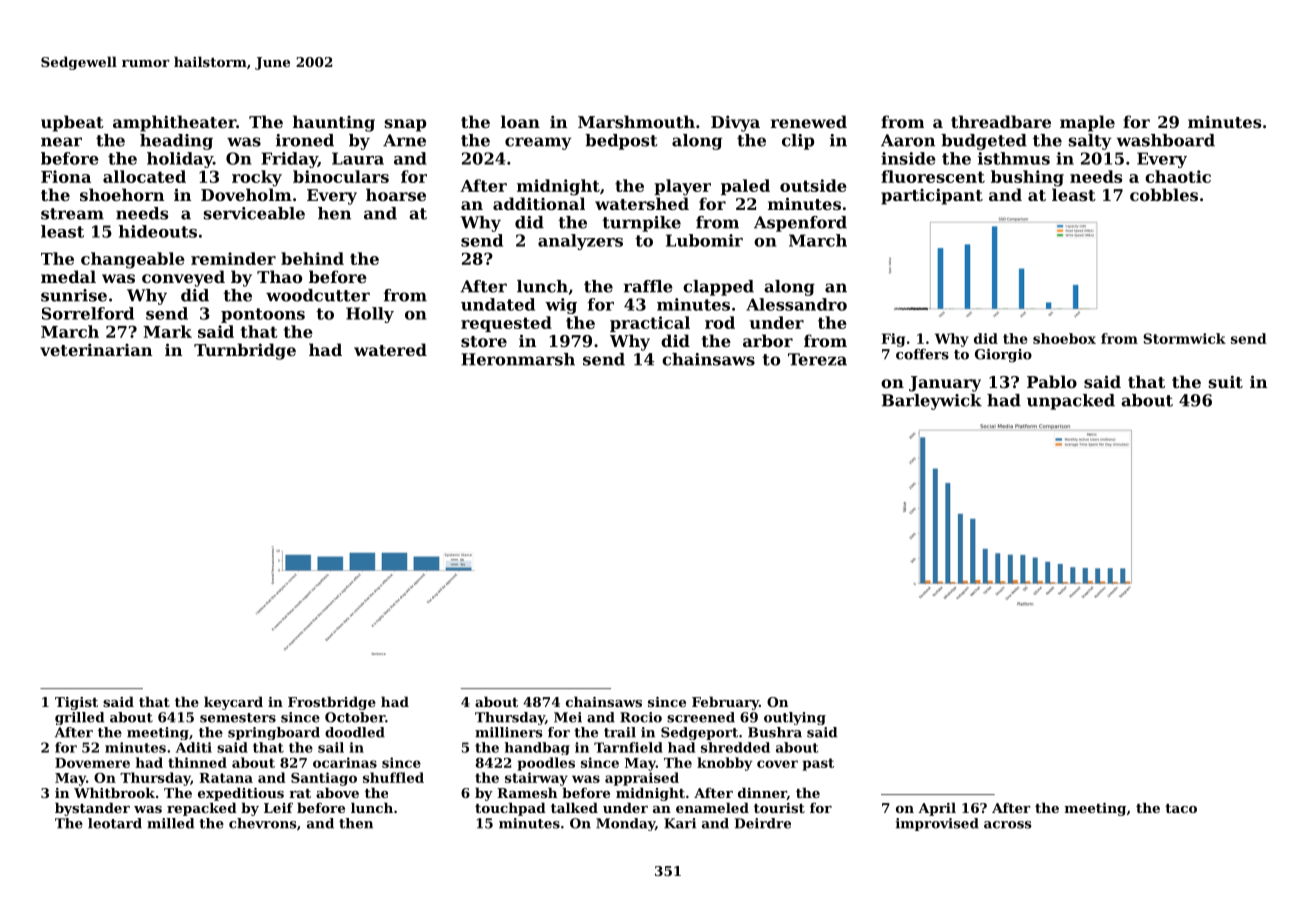 The image size is (1308, 924). Describe the element at coordinates (72, 123) in the screenshot. I see `upbeat` at that location.
